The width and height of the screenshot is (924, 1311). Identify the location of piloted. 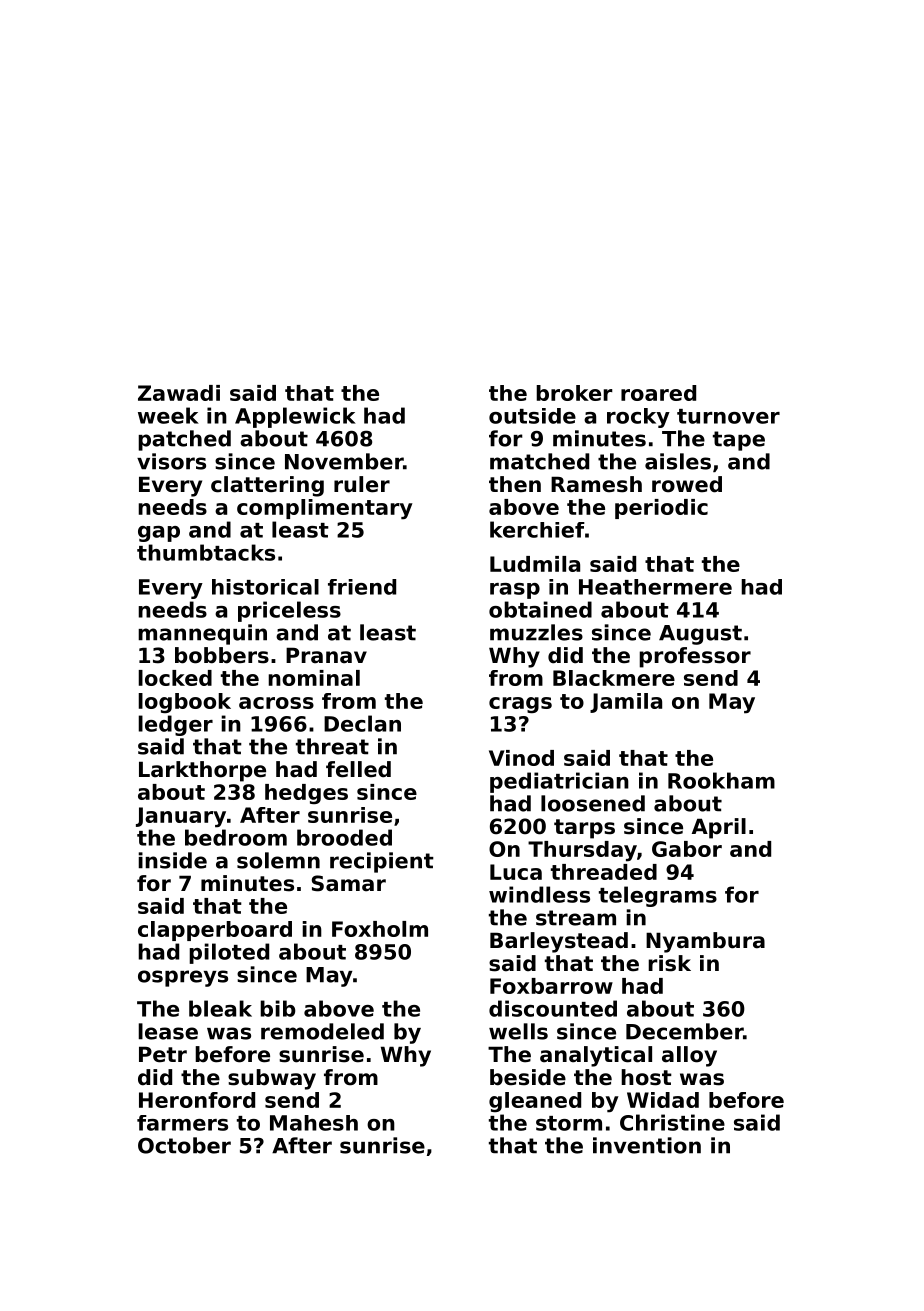
(229, 953).
